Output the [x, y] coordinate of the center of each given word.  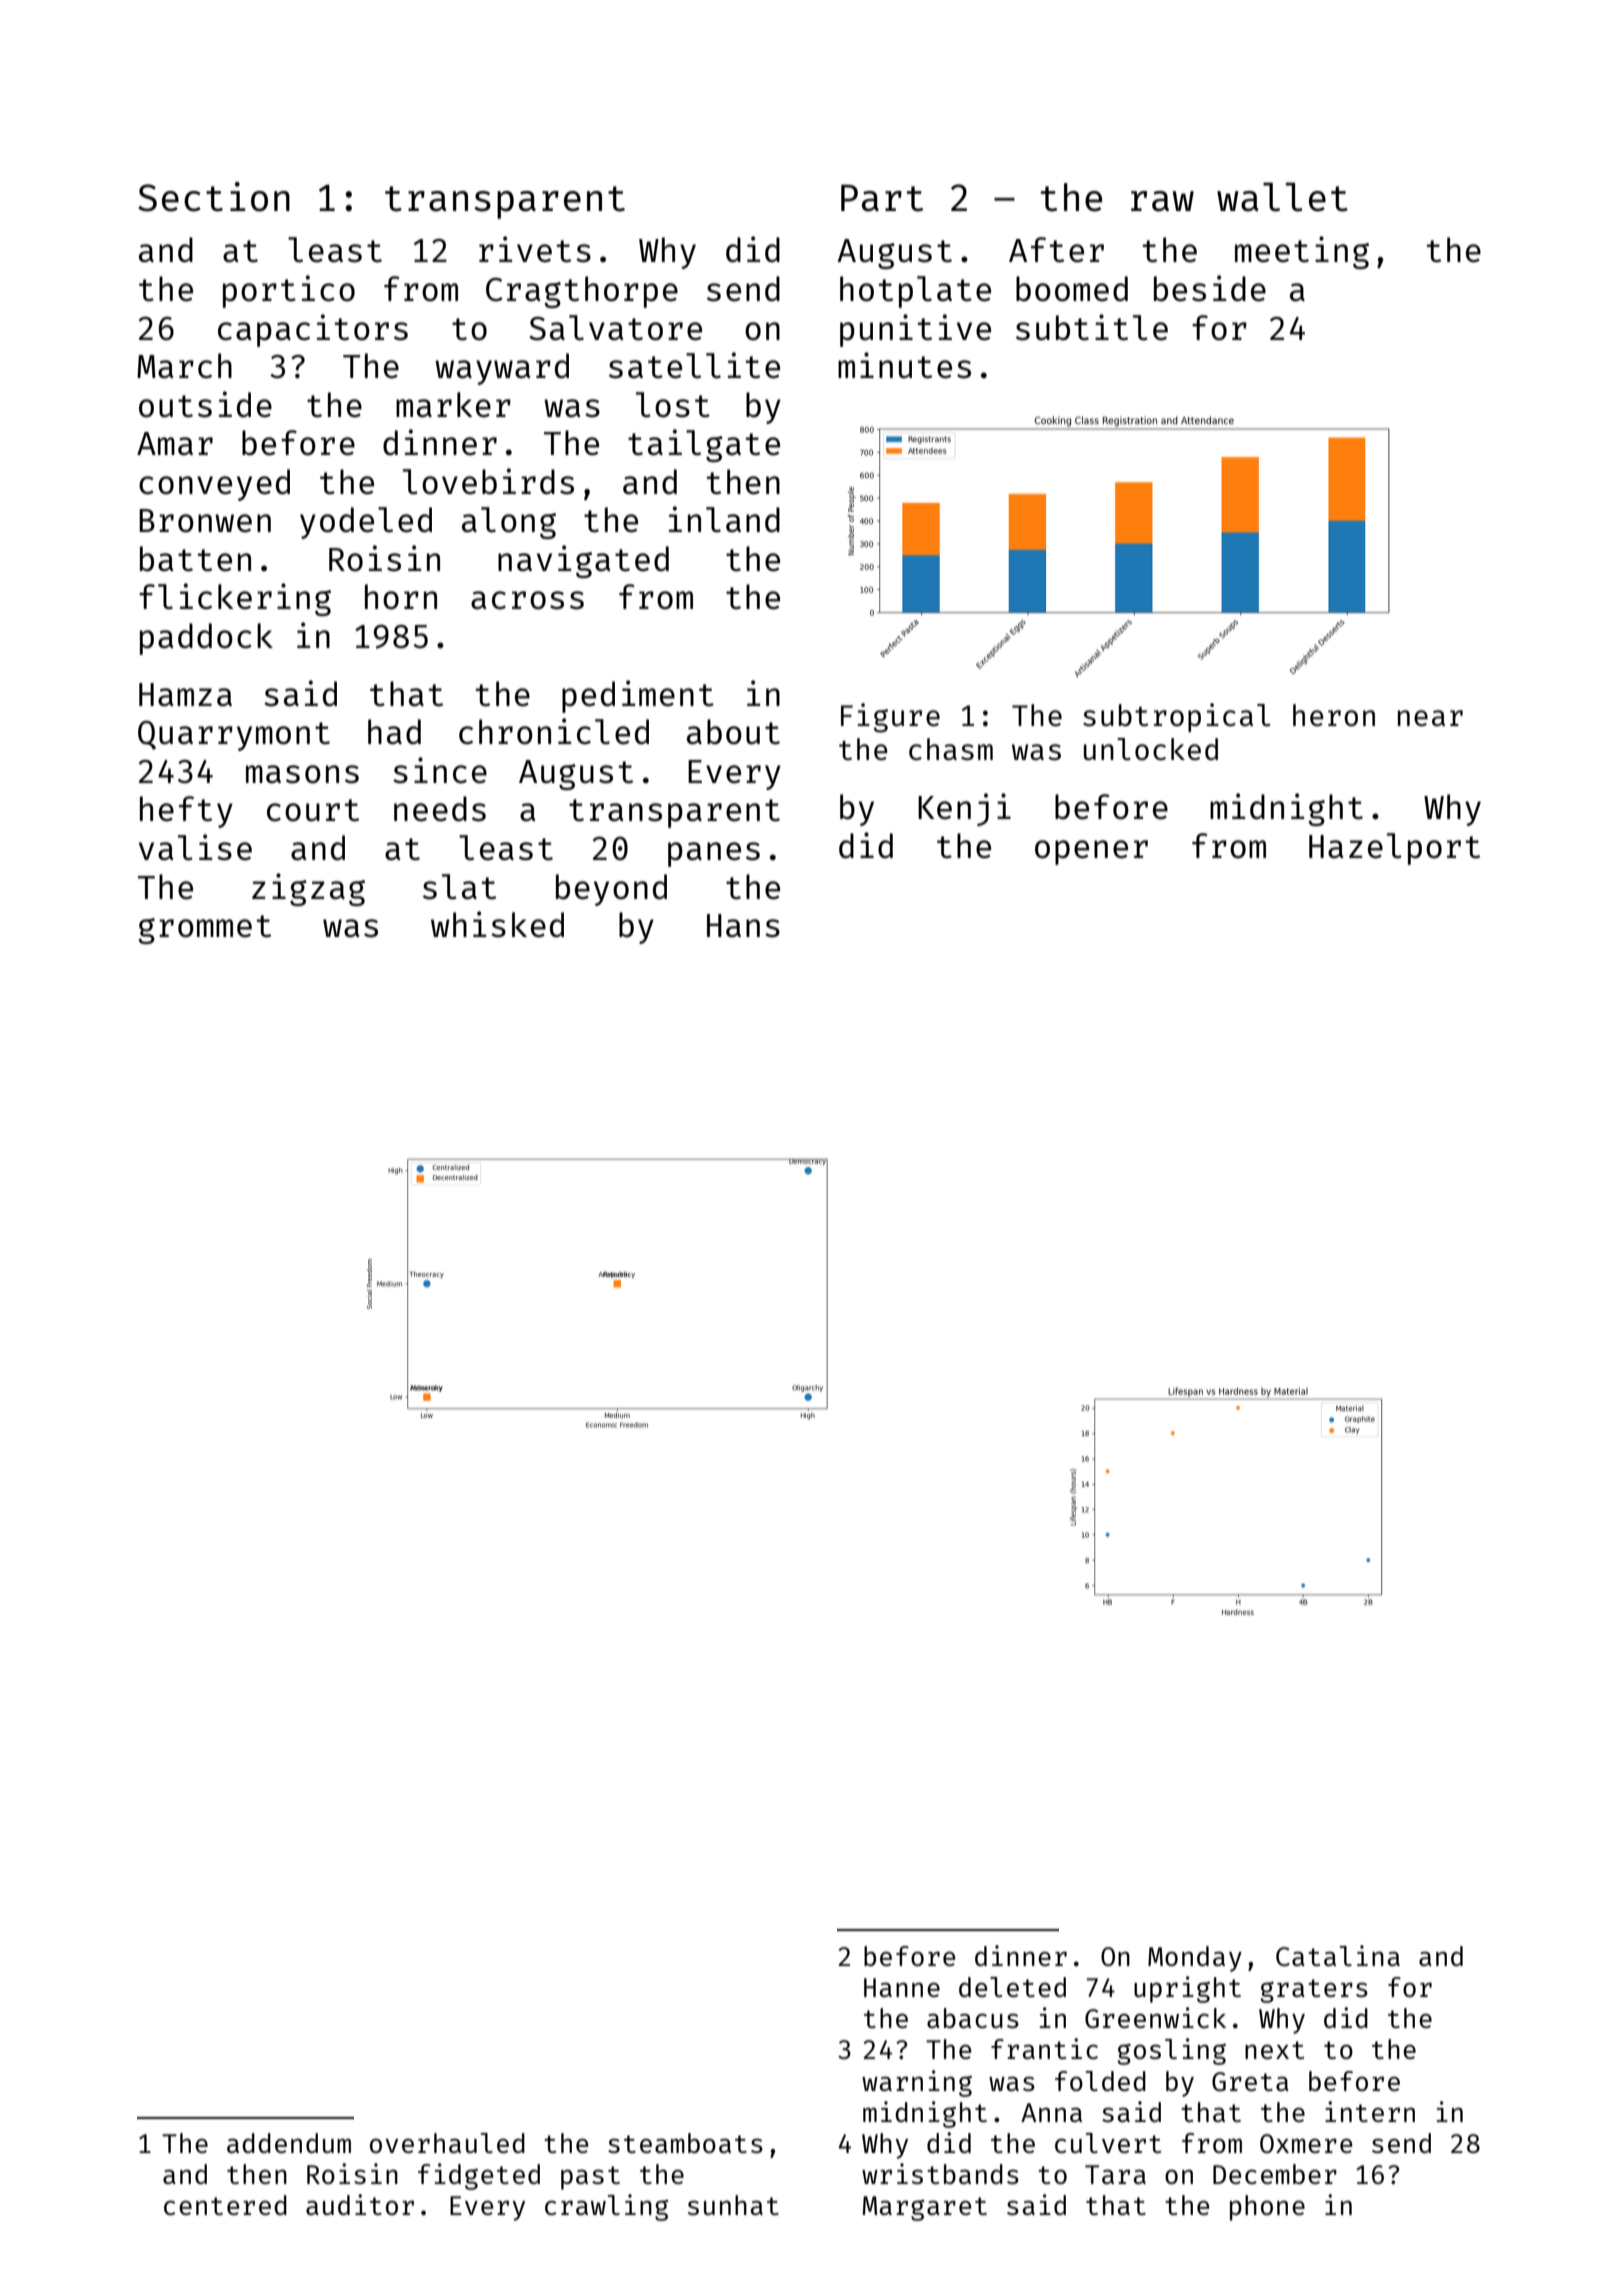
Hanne [902, 1987]
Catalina [1338, 1955]
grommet [205, 929]
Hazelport [1394, 849]
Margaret [924, 2208]
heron [1334, 715]
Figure [890, 718]
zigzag [308, 889]
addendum [289, 2143]
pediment [638, 696]
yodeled [366, 523]
